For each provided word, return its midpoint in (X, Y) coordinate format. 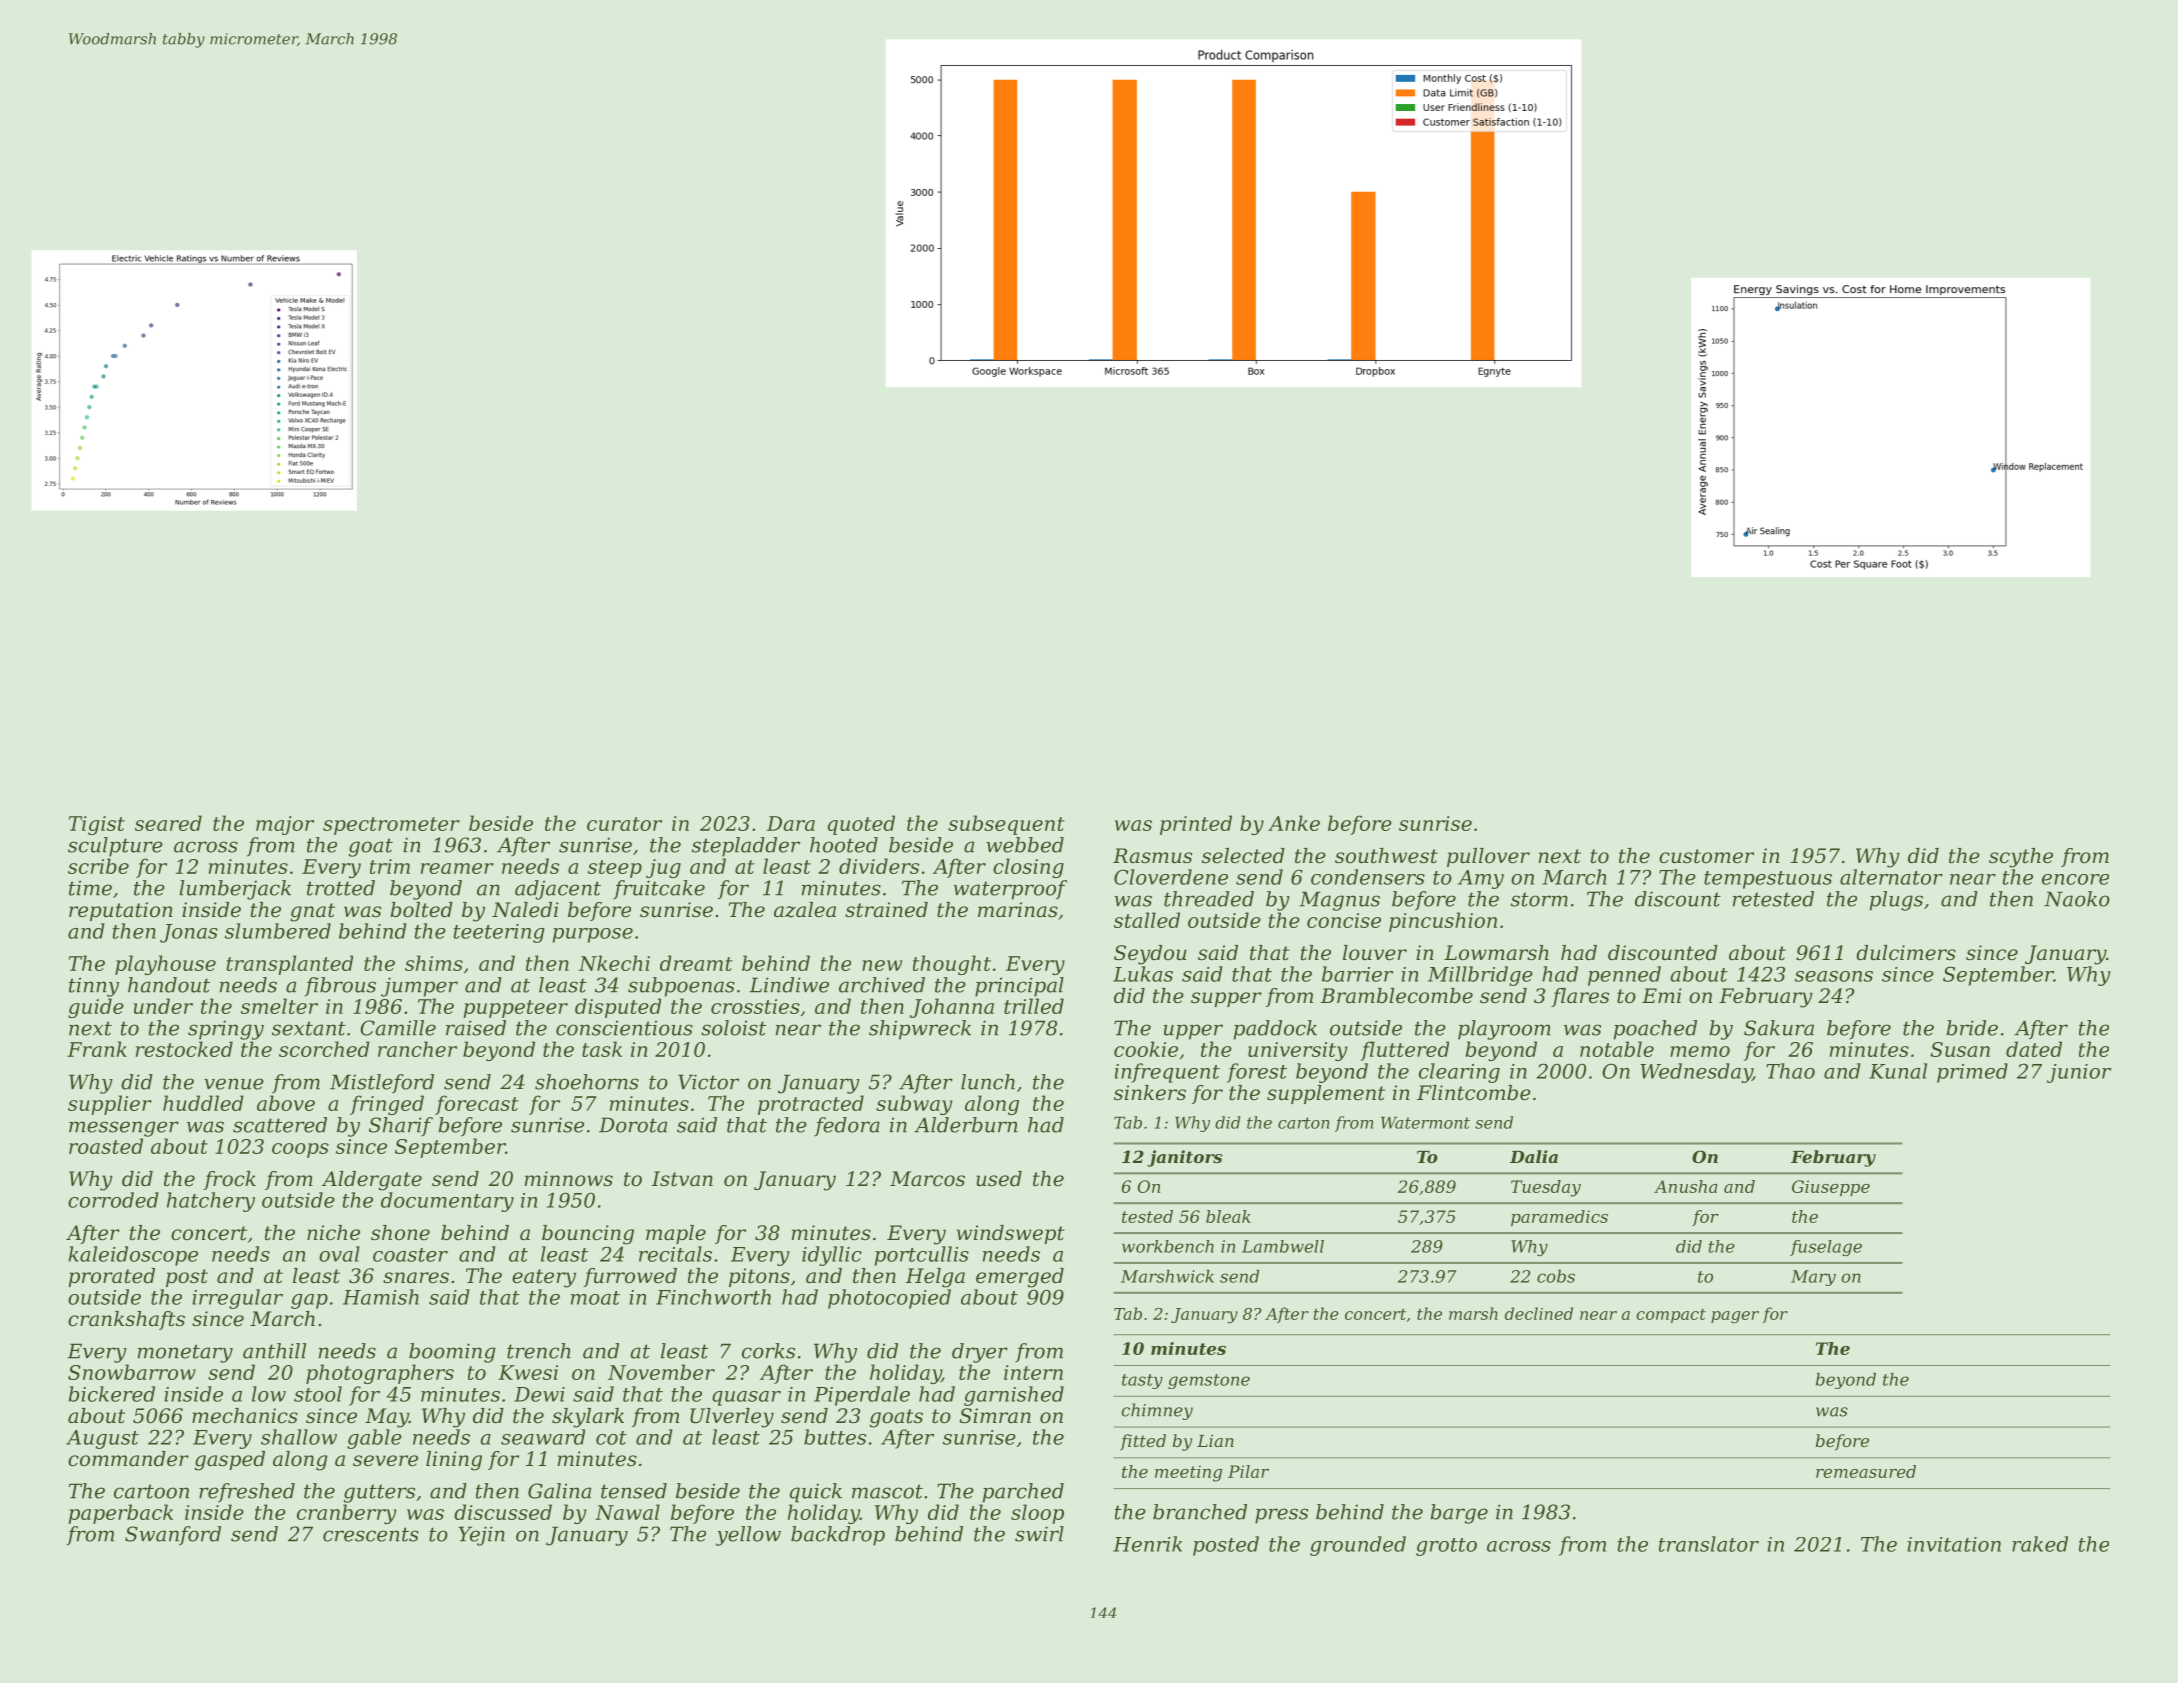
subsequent (1006, 825)
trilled (1034, 1006)
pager (1735, 1317)
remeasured (1866, 1471)
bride (1972, 1028)
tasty (1142, 1381)
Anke (1294, 823)
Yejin (481, 1536)
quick (816, 1493)
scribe (98, 866)
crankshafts (126, 1320)
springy (226, 1030)
